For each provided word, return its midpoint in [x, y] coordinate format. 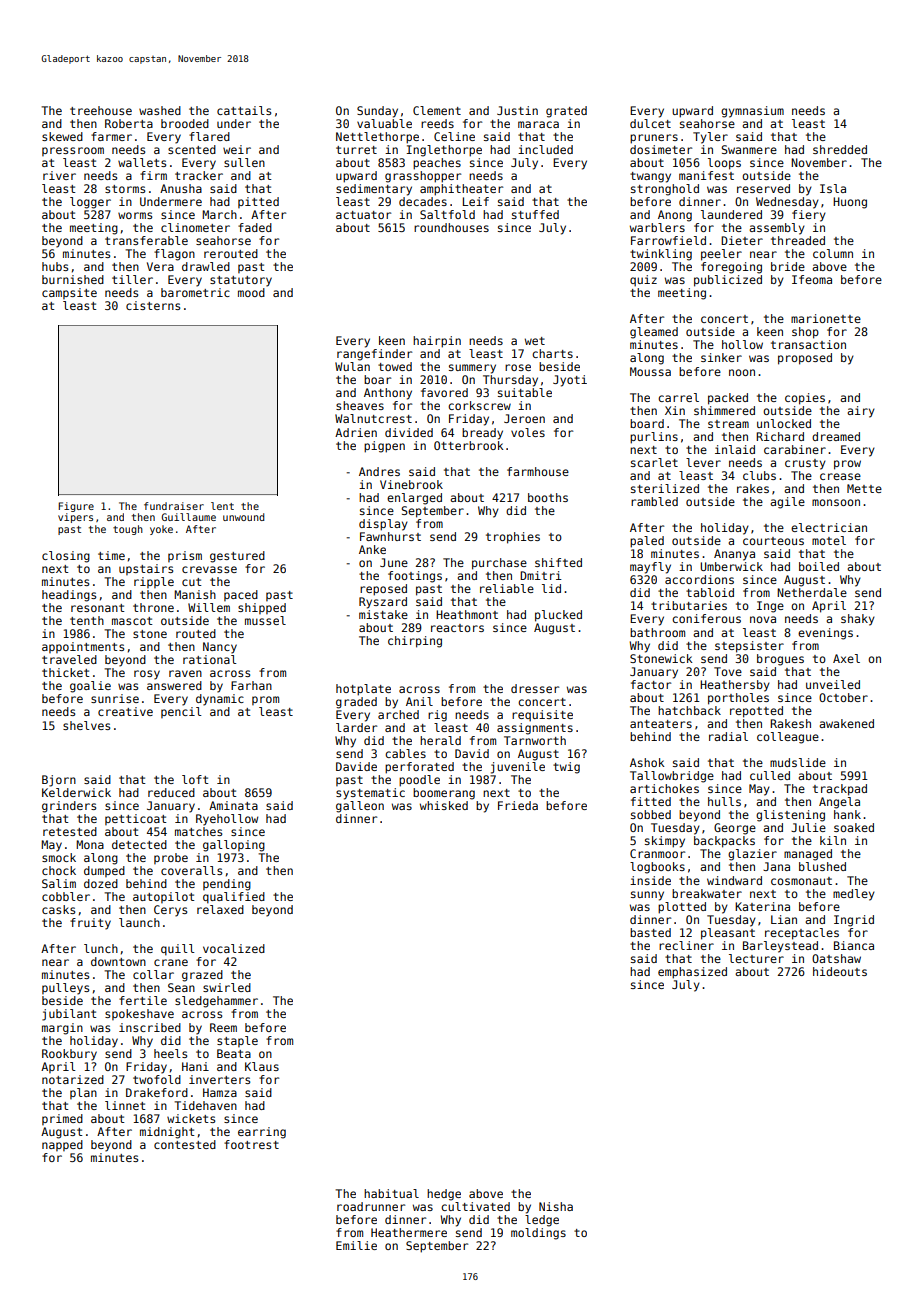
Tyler [710, 138]
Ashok [647, 762]
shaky [858, 620]
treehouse [101, 110]
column [833, 253]
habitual [391, 1193]
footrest [251, 1144]
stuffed [535, 214]
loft [195, 779]
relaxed [220, 909]
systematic [370, 794]
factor [651, 684]
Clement [437, 110]
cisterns [153, 305]
